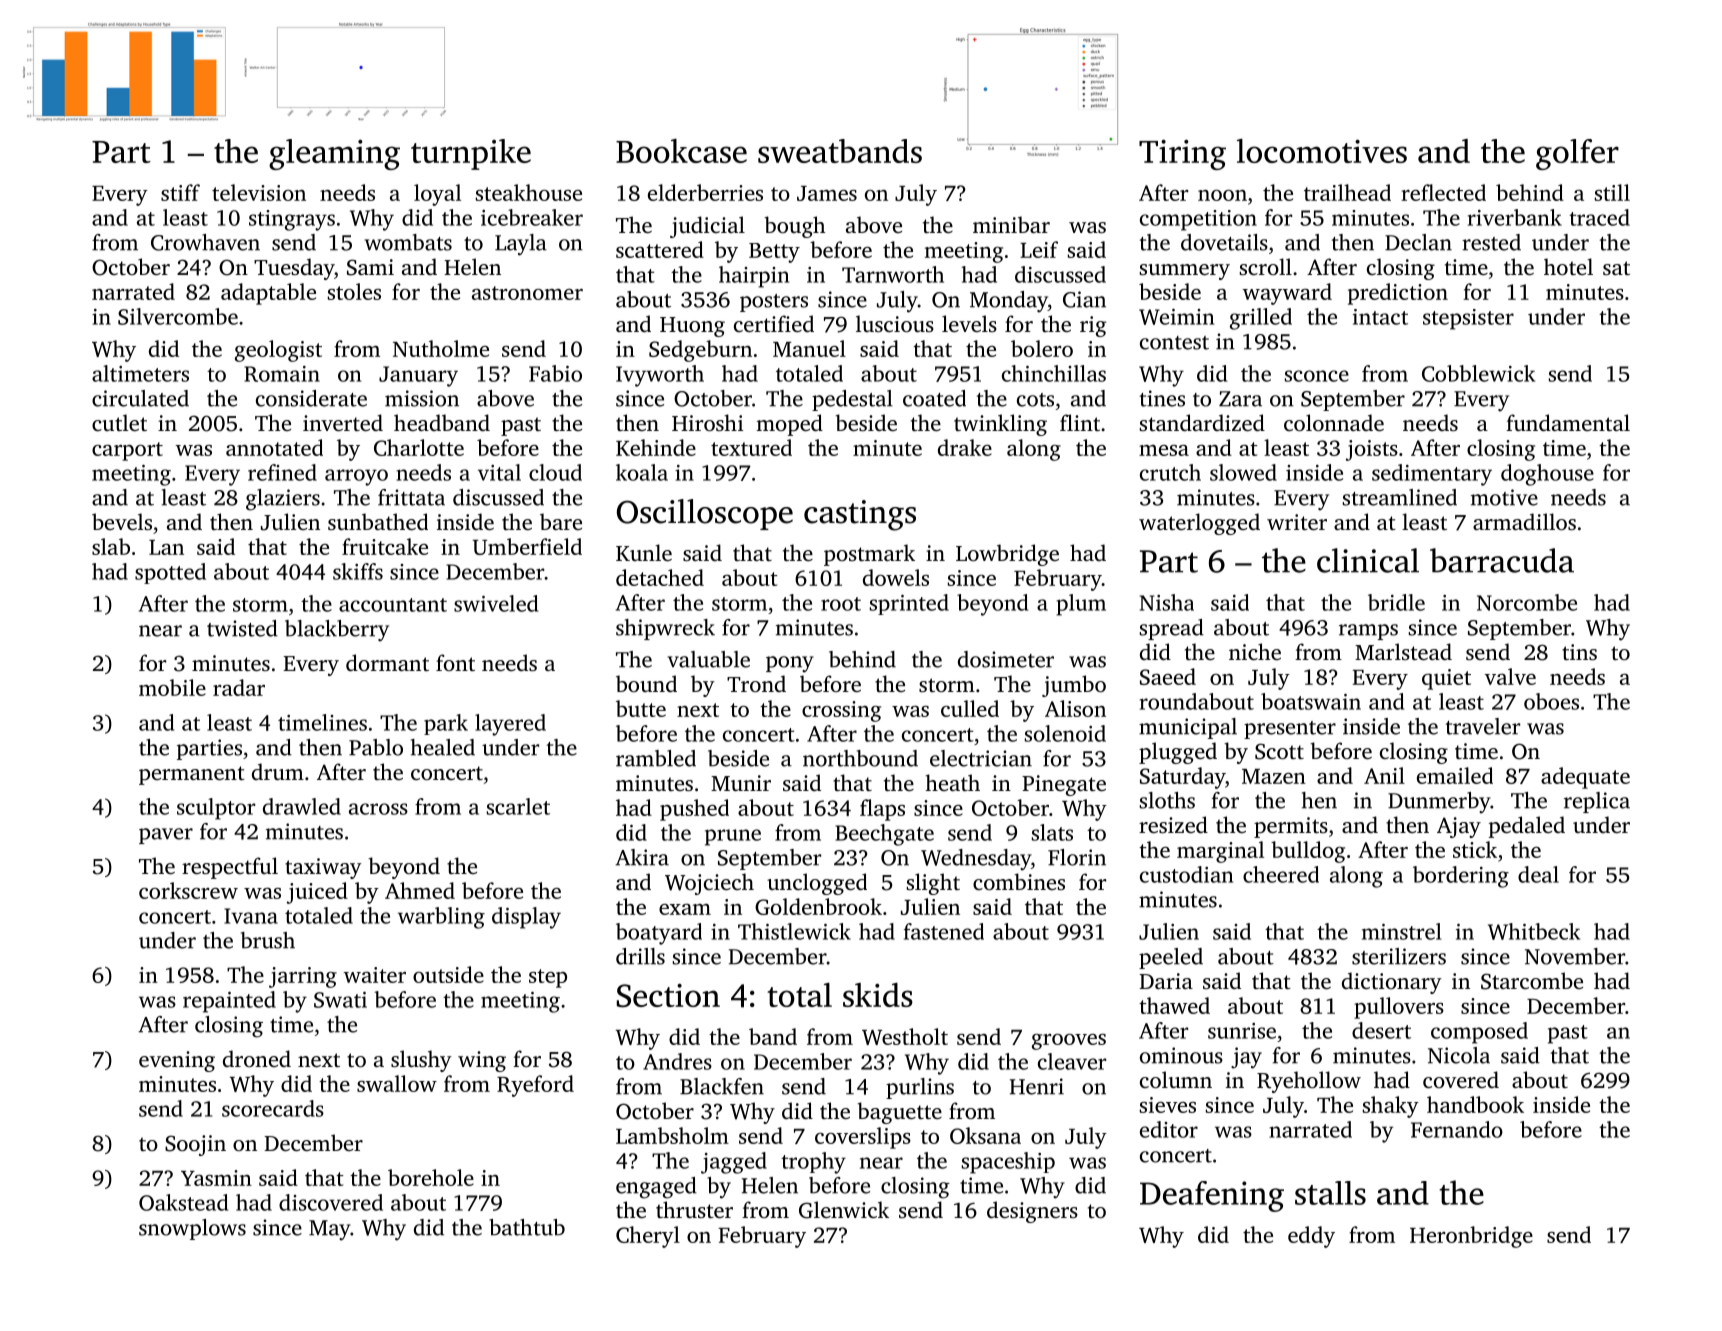 The height and width of the image is (1331, 1722). I want to click on Cobblewick, so click(1478, 373).
